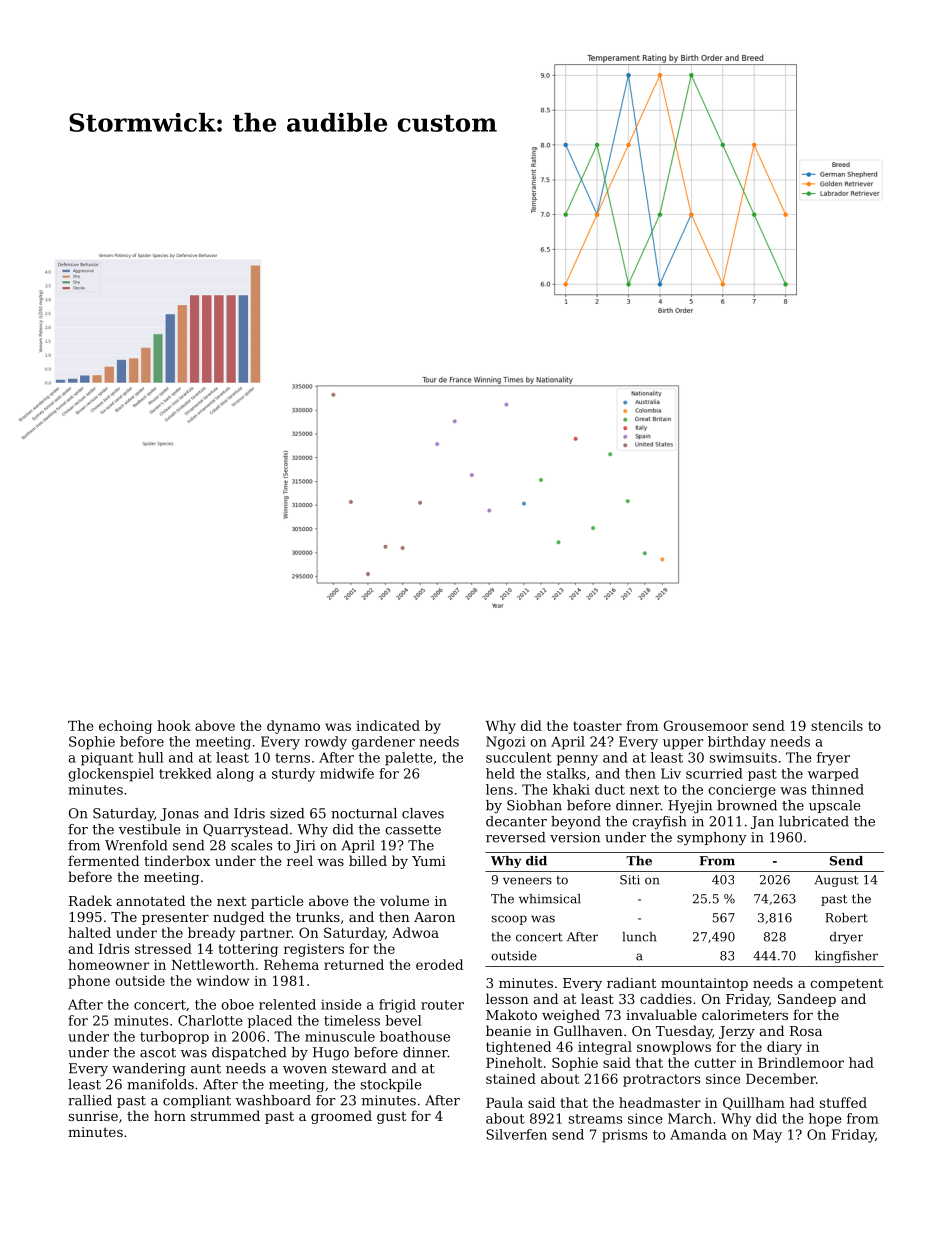  What do you see at coordinates (300, 860) in the document?
I see `reel` at bounding box center [300, 860].
